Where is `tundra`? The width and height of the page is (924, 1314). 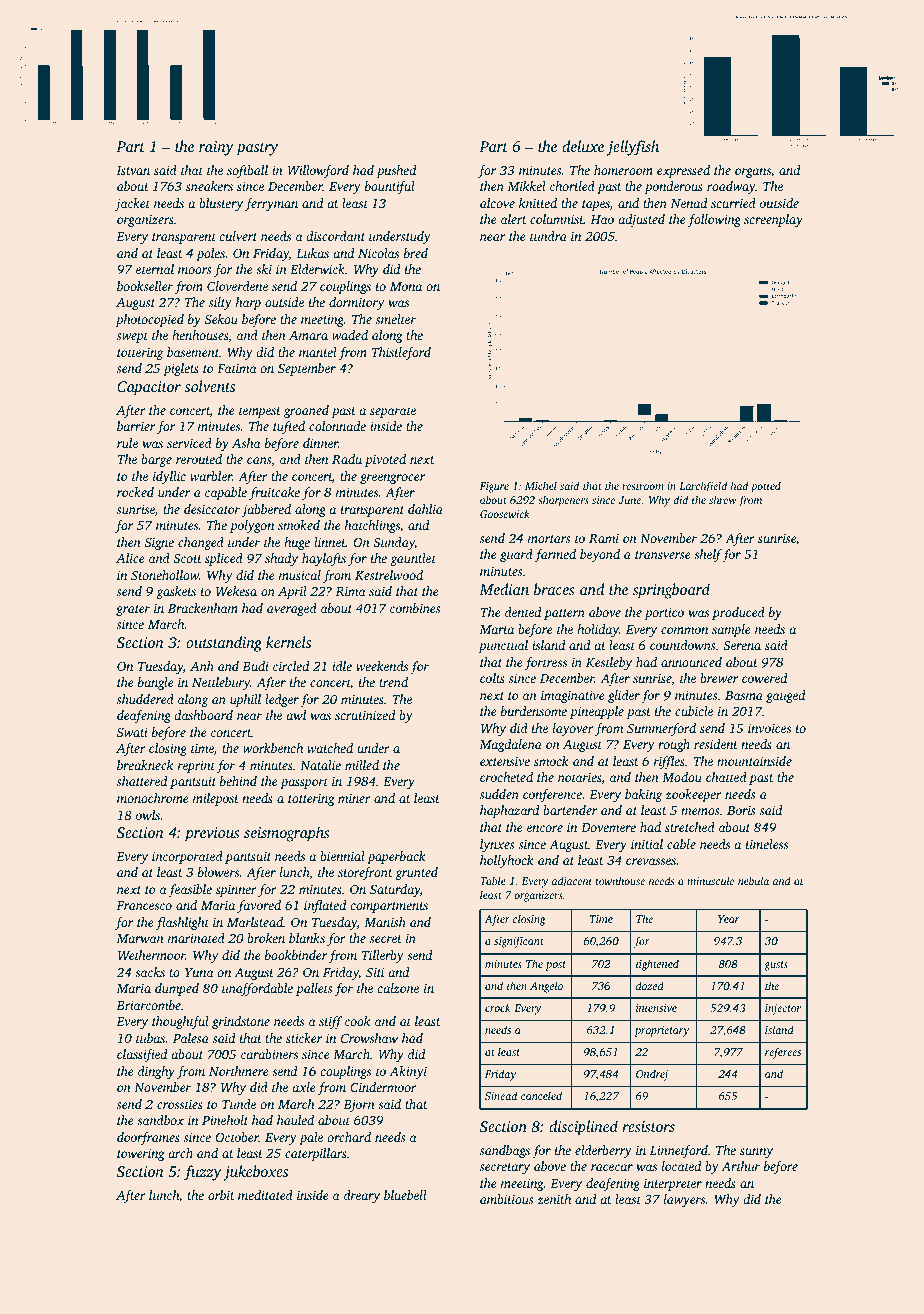 tundra is located at coordinates (548, 236).
